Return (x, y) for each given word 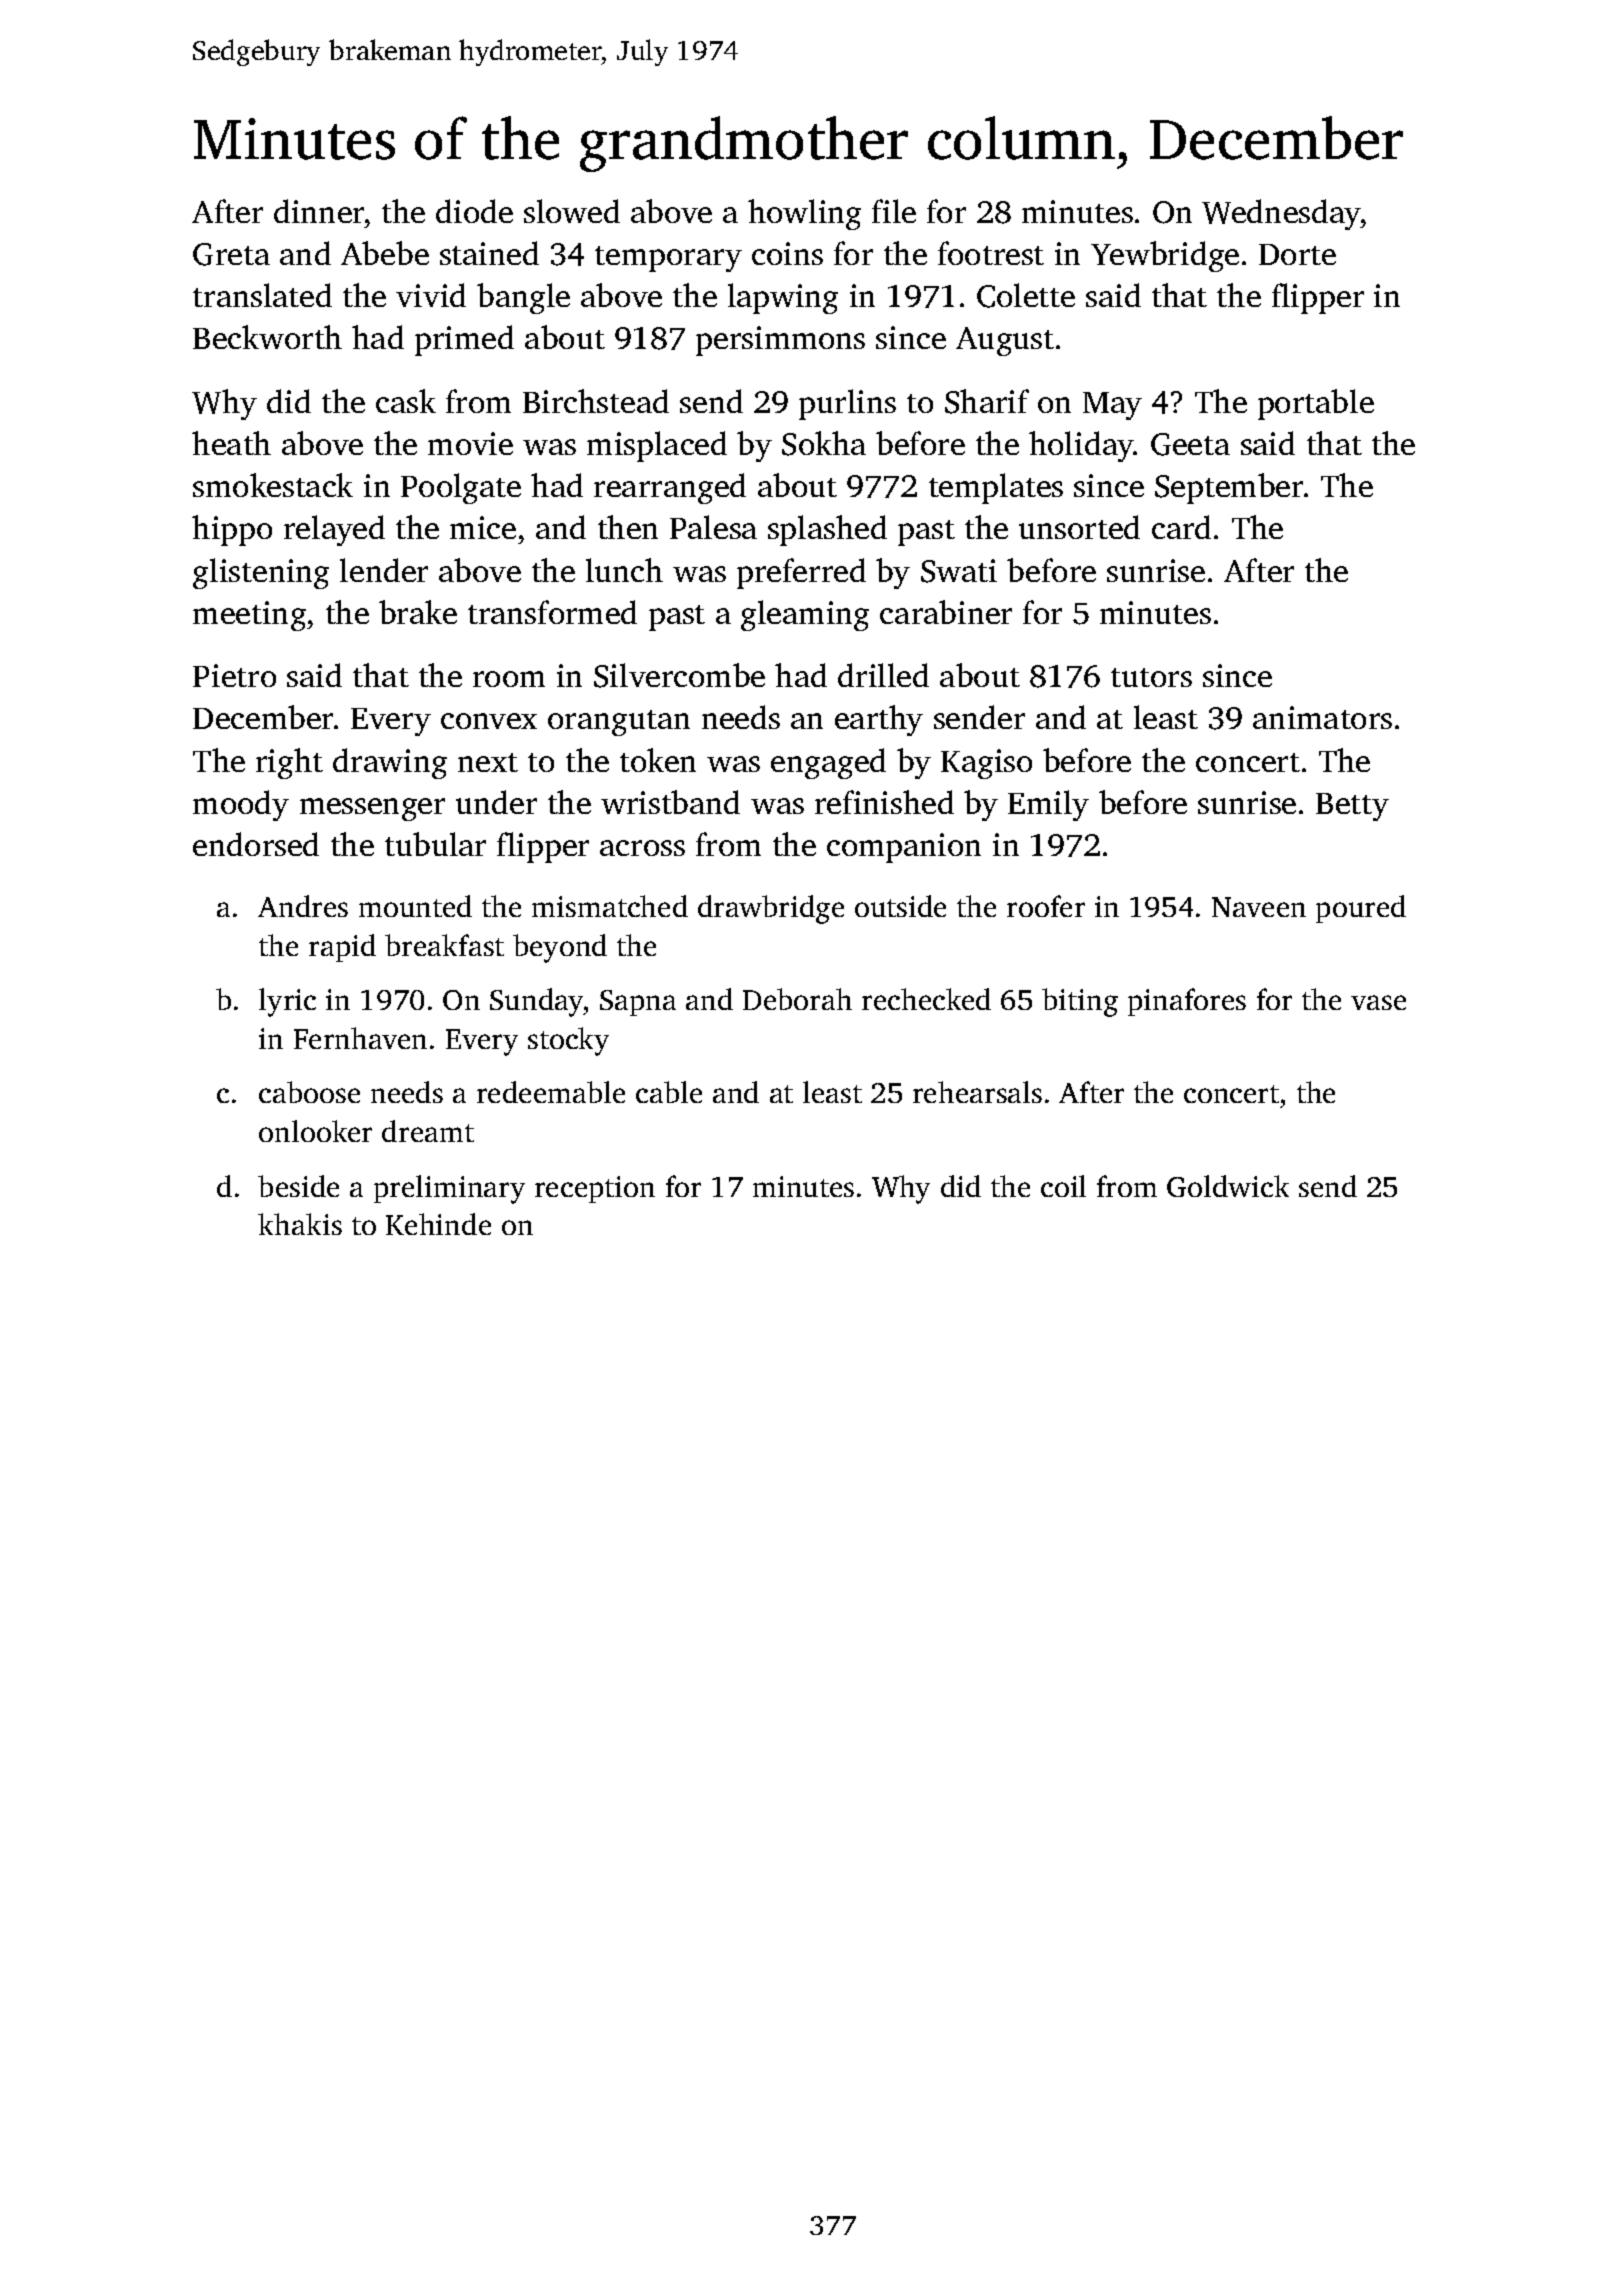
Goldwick (1228, 1186)
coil (1063, 1186)
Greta (231, 254)
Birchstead (596, 401)
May (1112, 406)
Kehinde (438, 1224)
